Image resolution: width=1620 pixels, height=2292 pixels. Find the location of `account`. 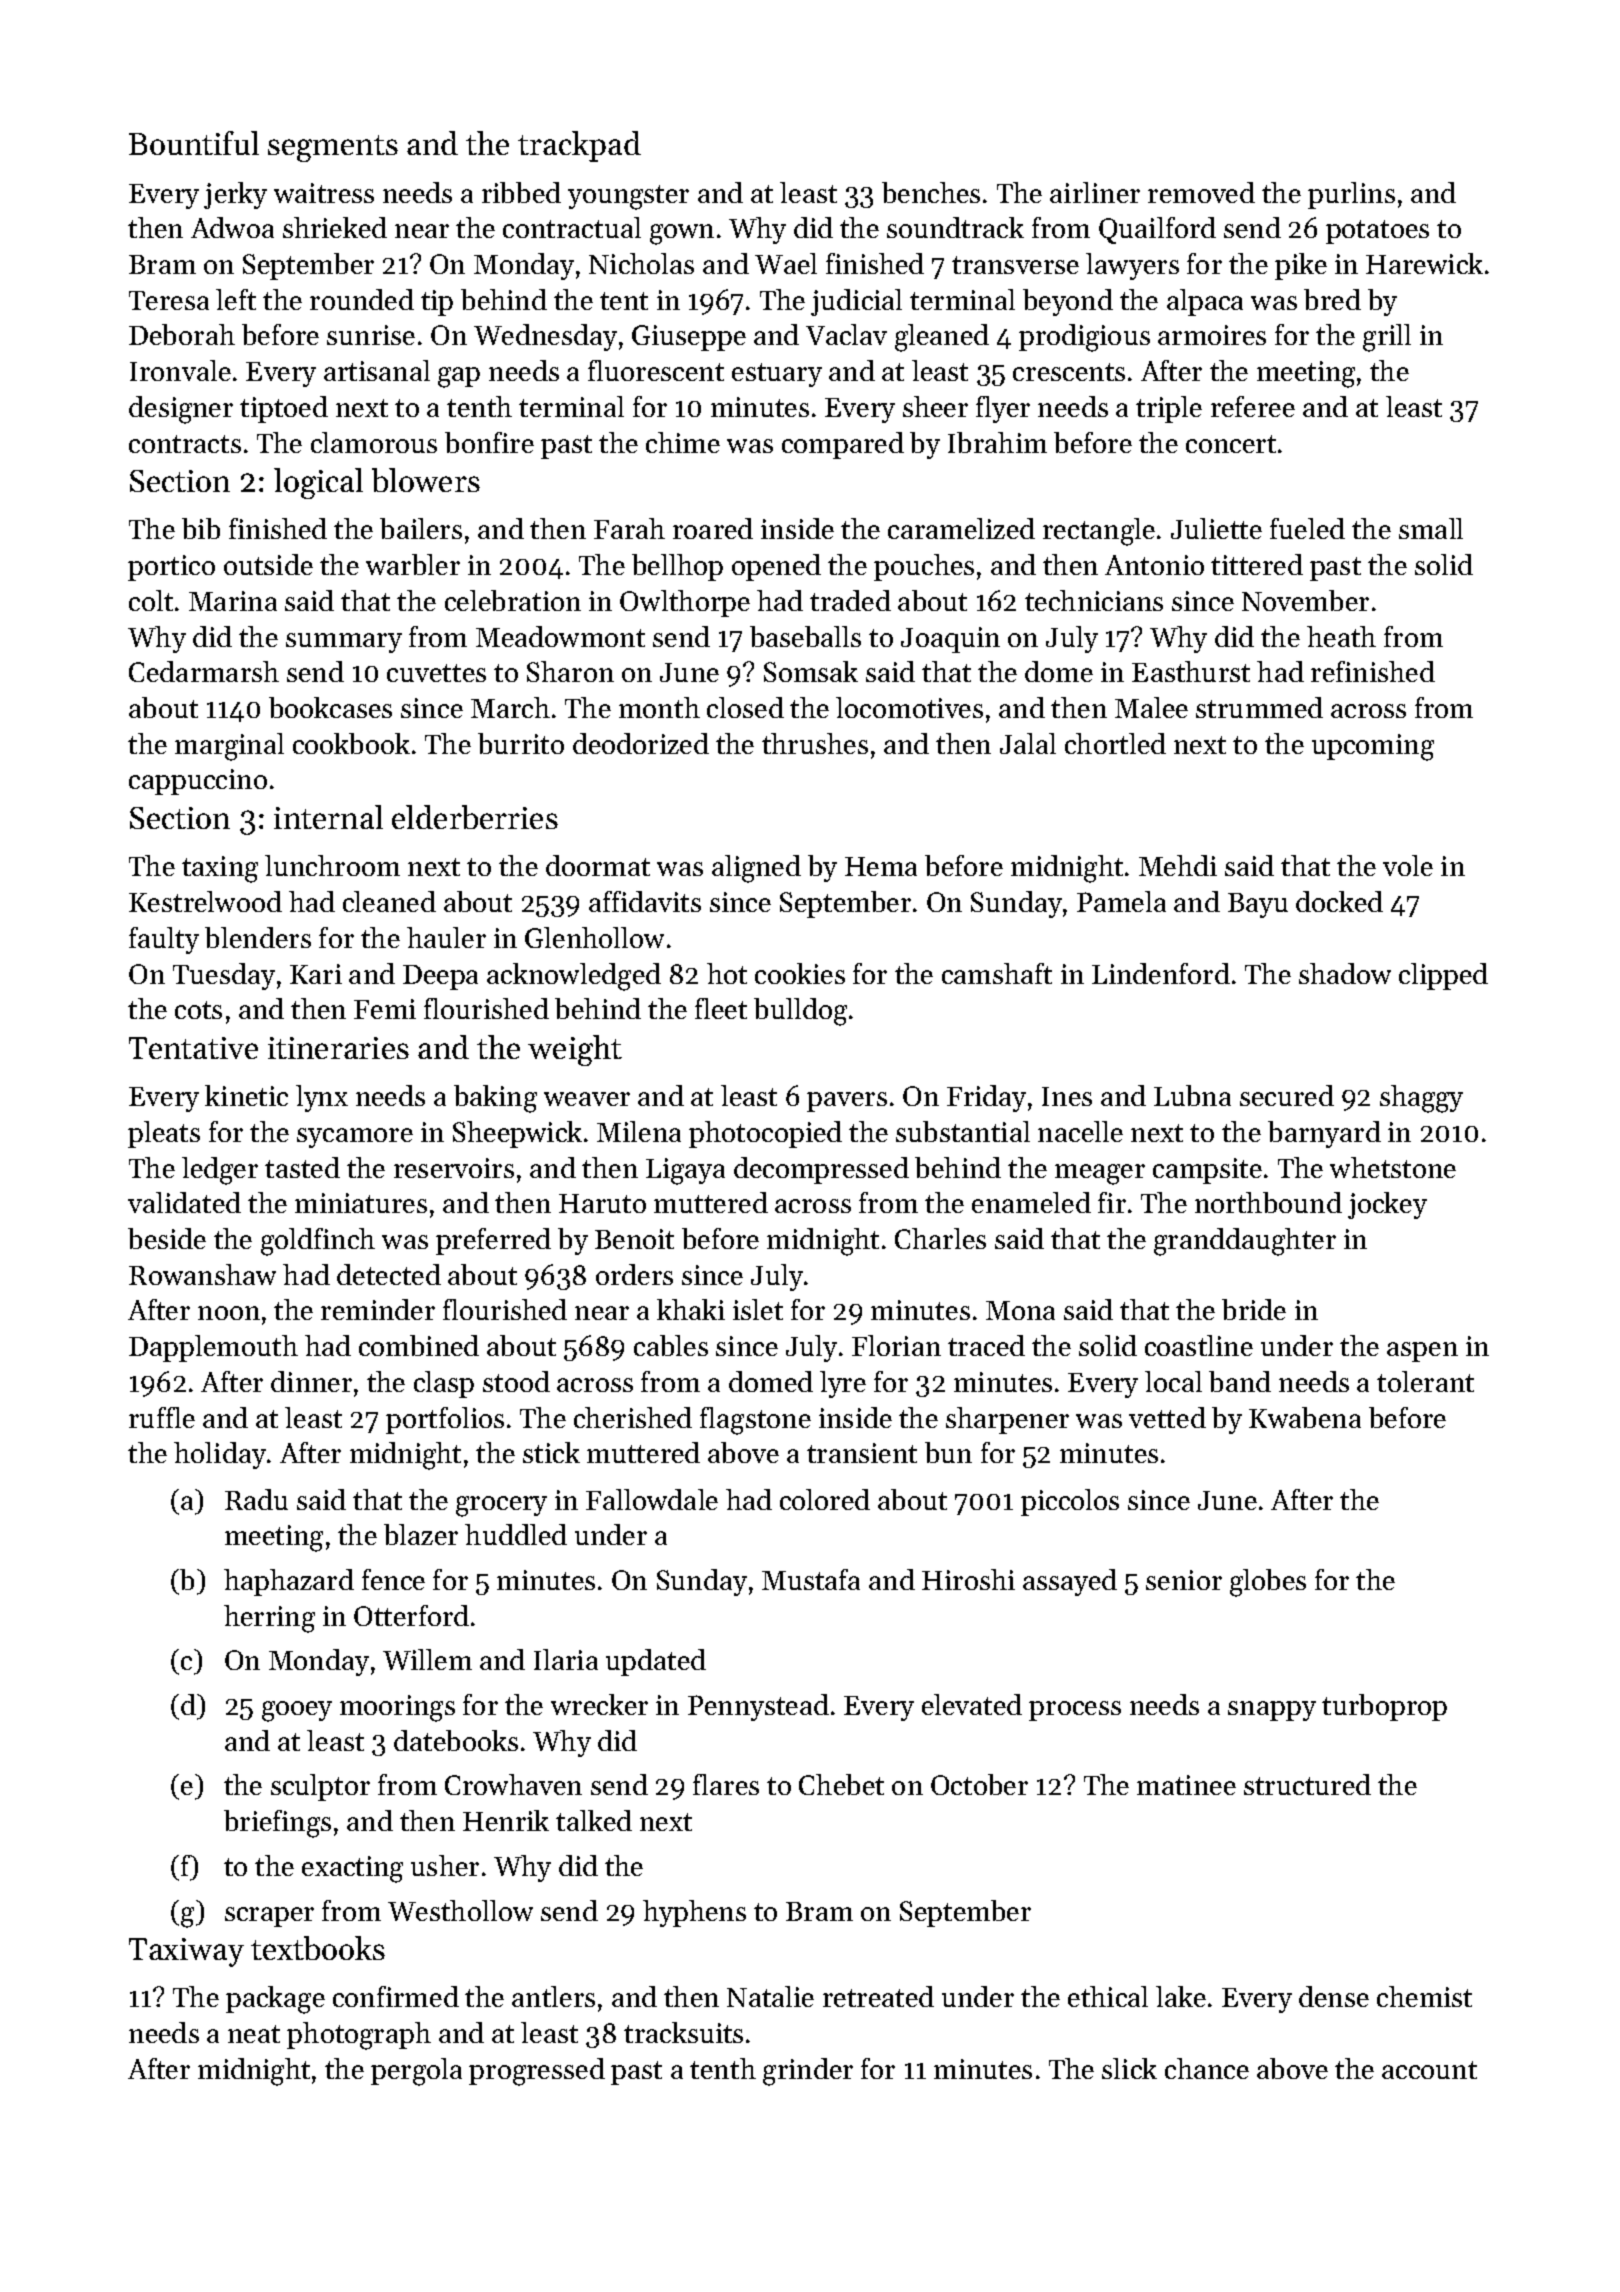

account is located at coordinates (1429, 2070).
